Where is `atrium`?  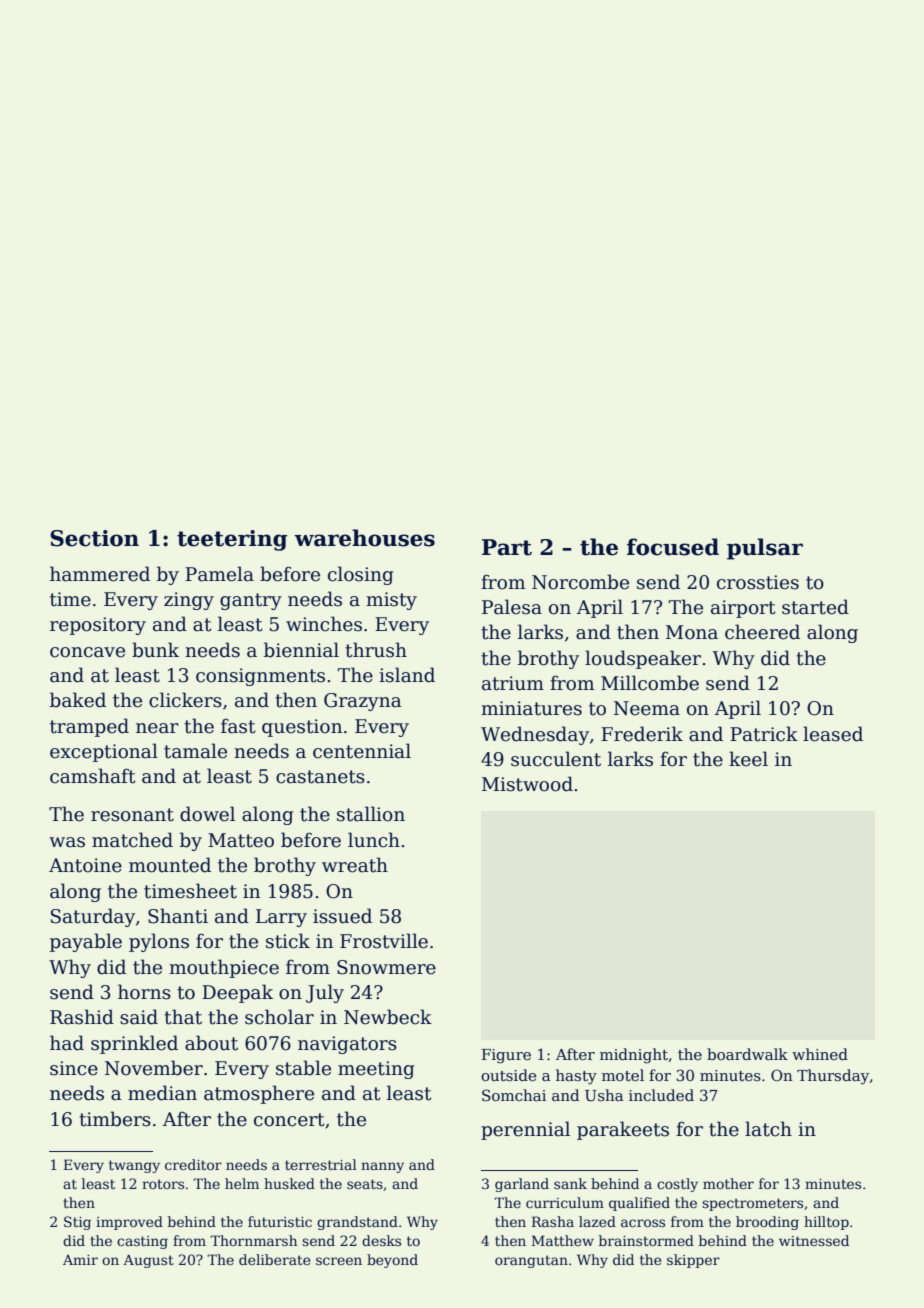
atrium is located at coordinates (513, 683).
